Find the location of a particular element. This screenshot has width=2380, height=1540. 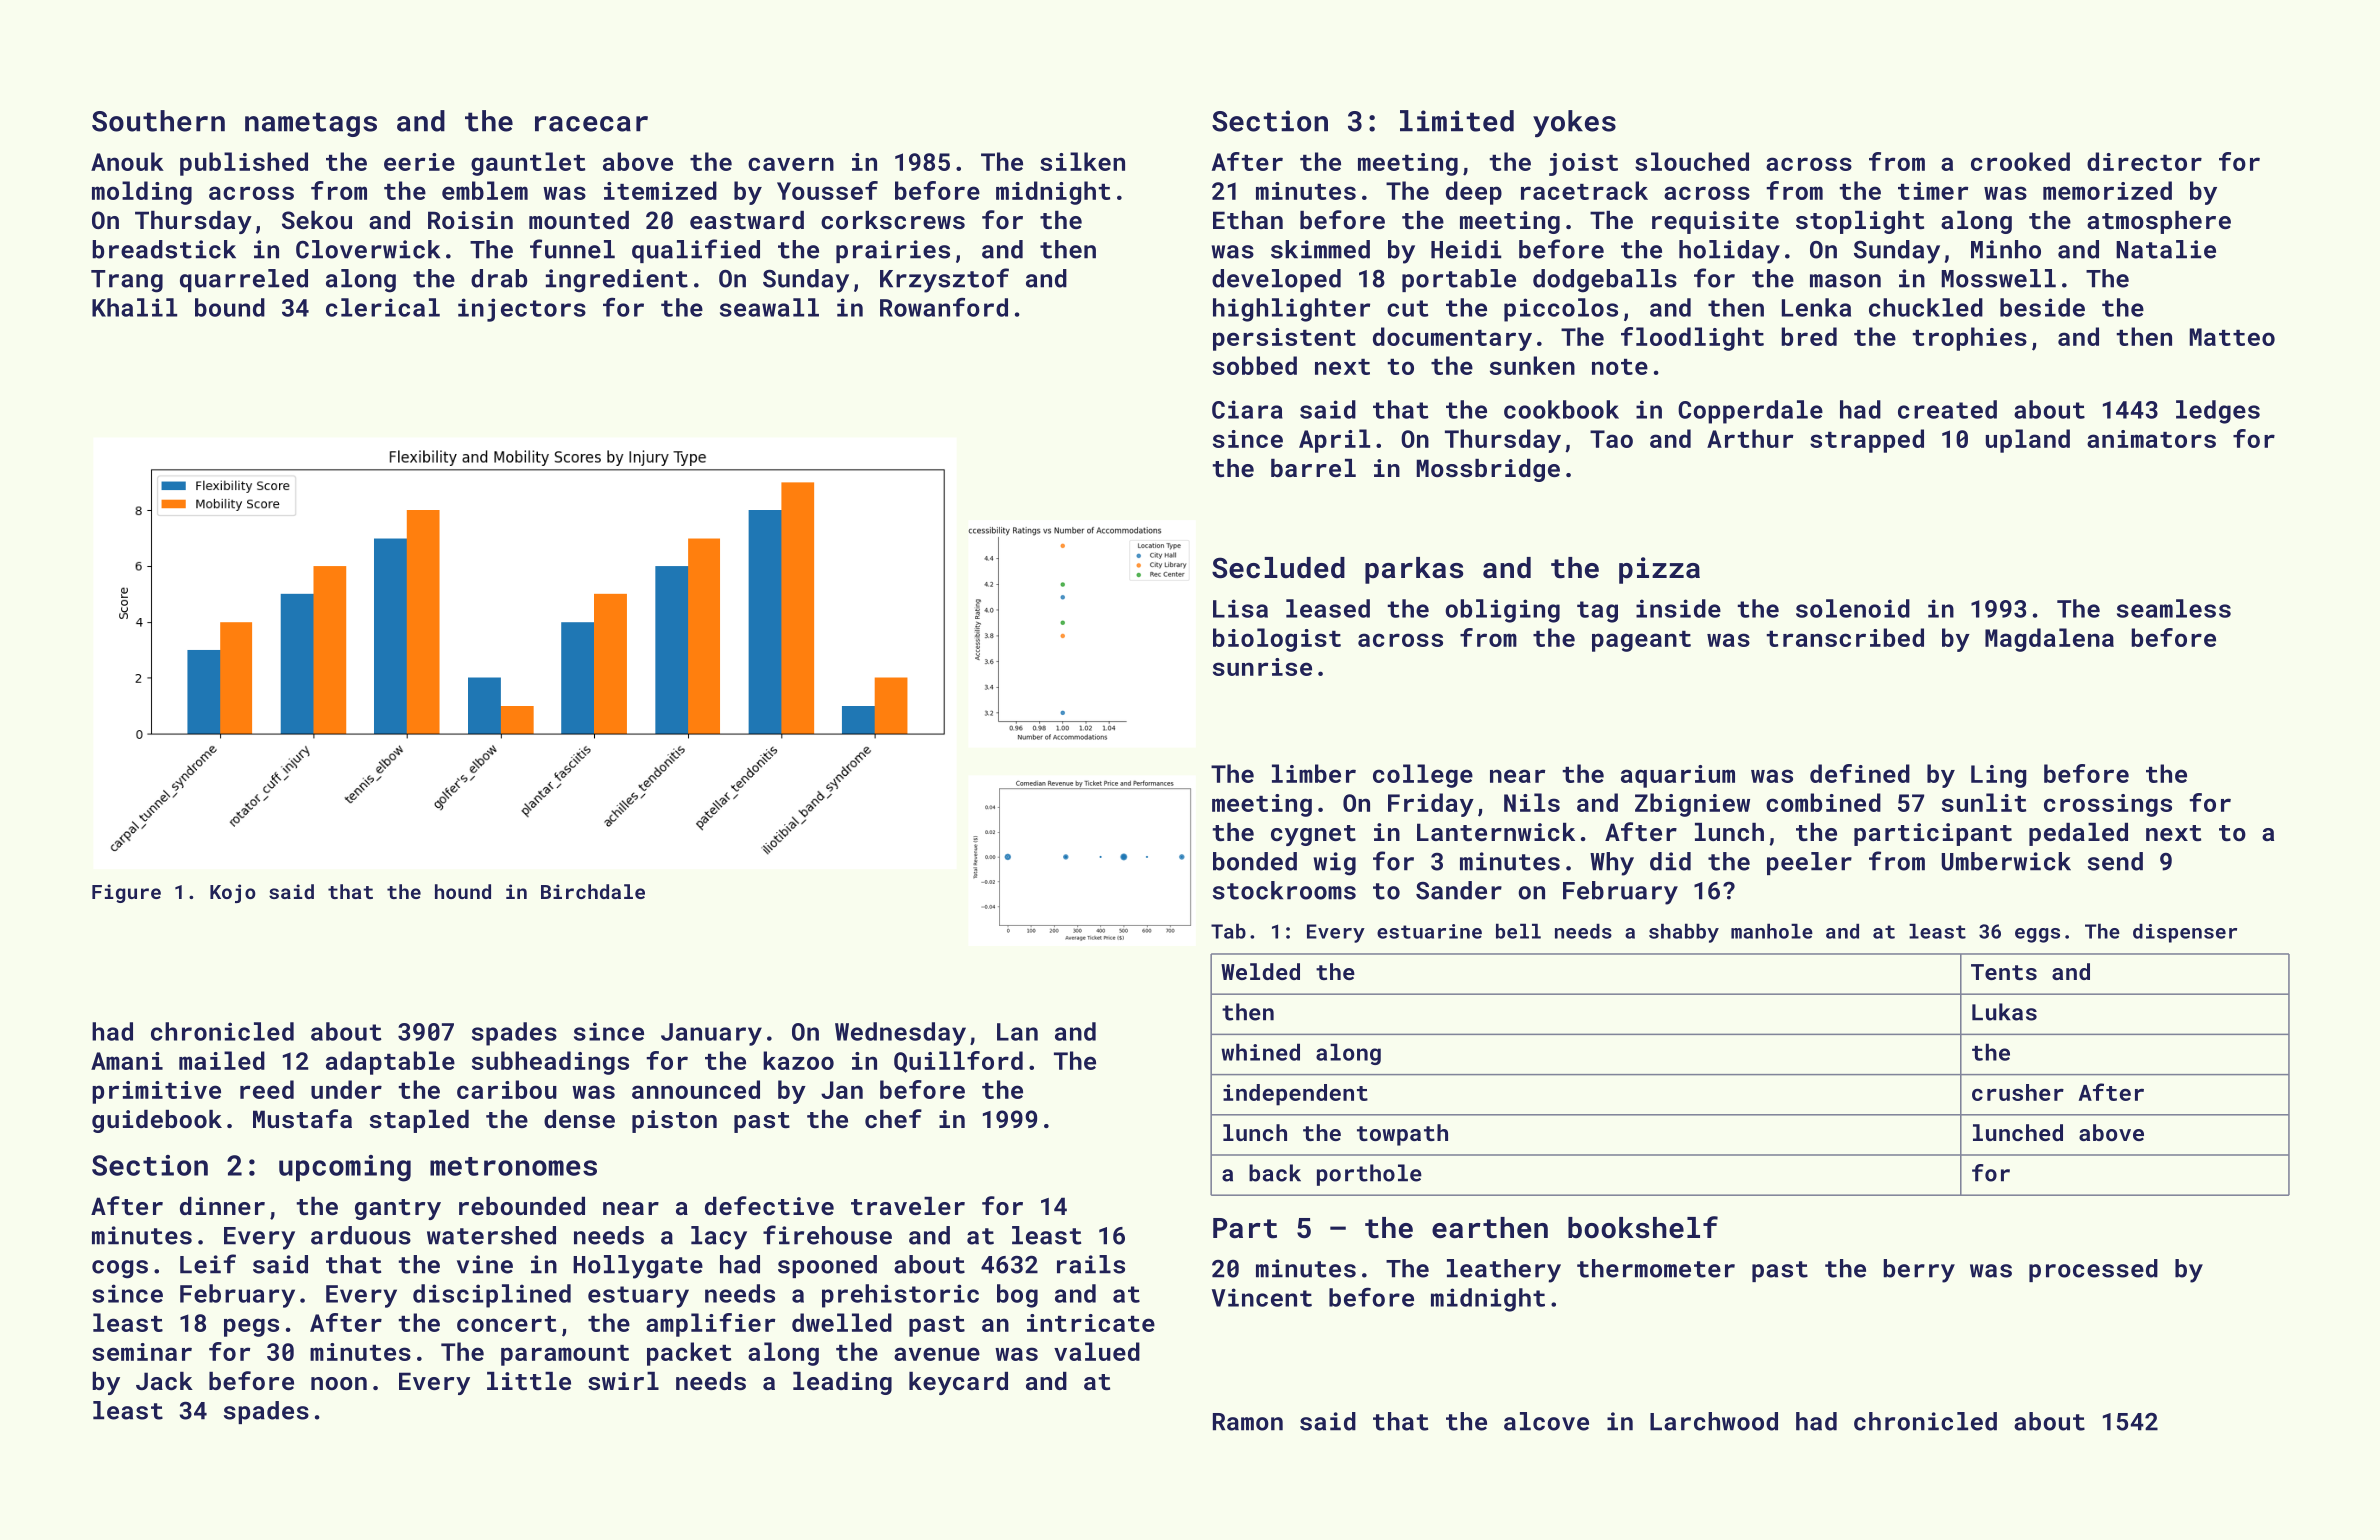

Vincent is located at coordinates (1262, 1297).
